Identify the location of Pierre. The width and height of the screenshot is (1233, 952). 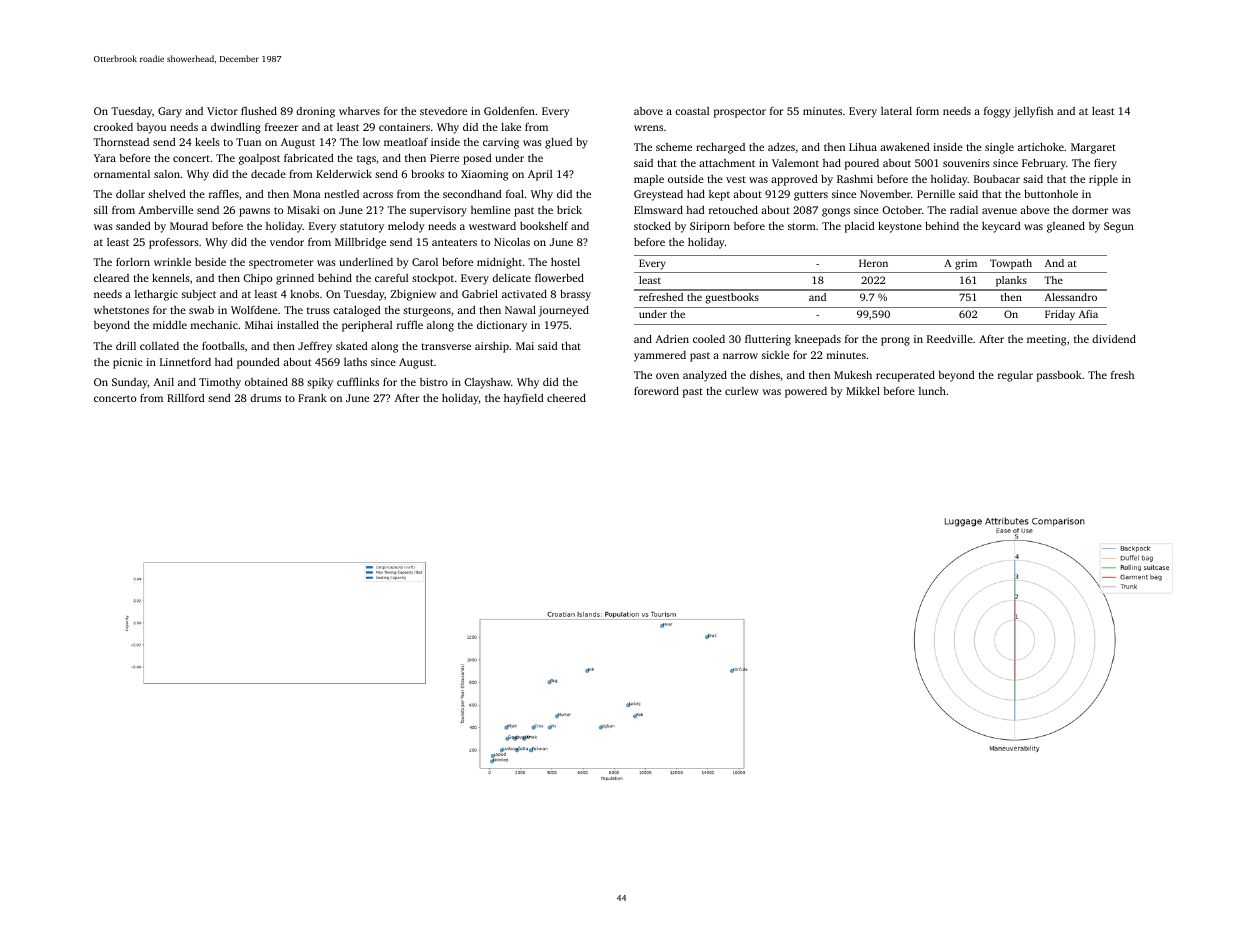
(444, 158).
